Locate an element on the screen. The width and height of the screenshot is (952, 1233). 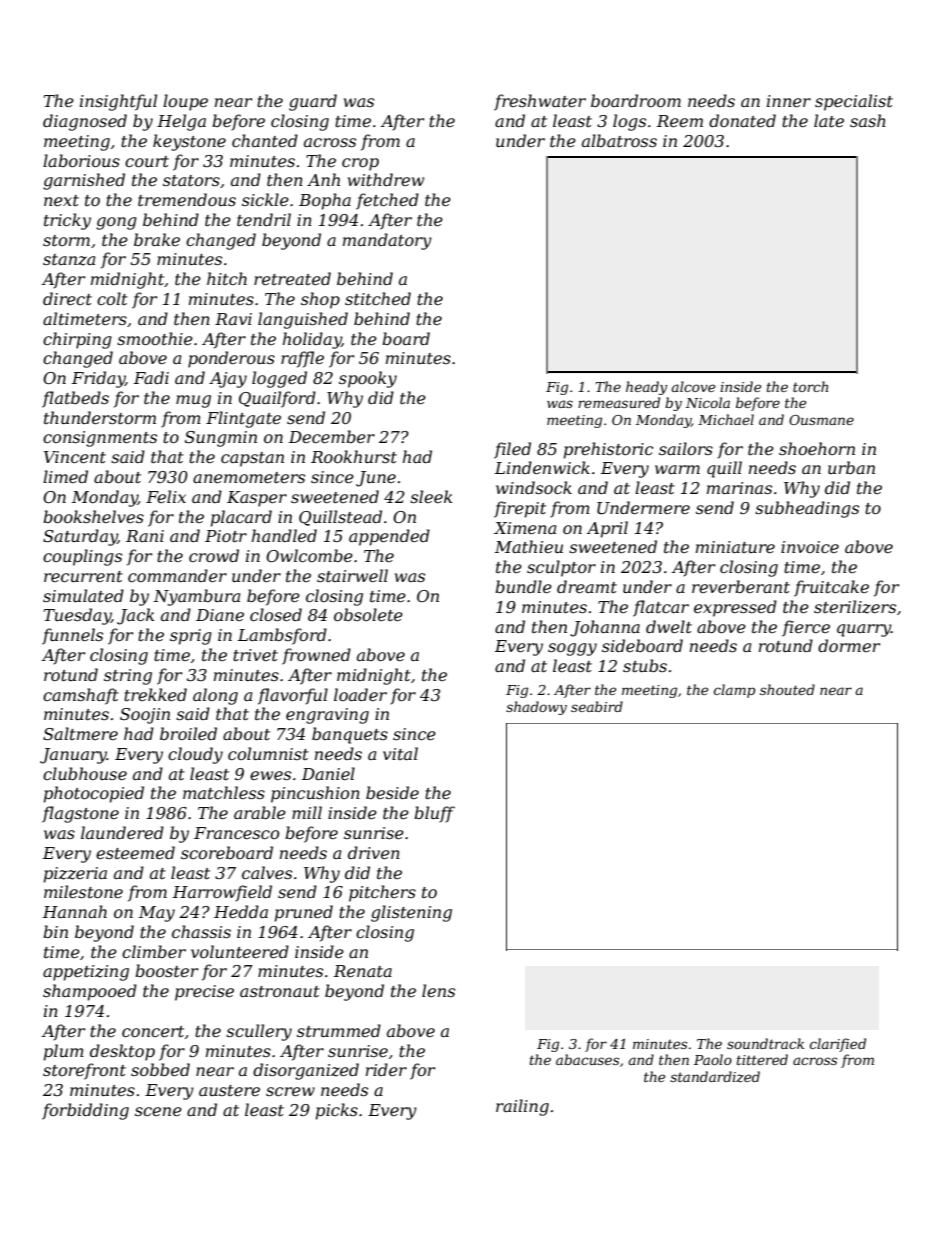
limed is located at coordinates (65, 476).
